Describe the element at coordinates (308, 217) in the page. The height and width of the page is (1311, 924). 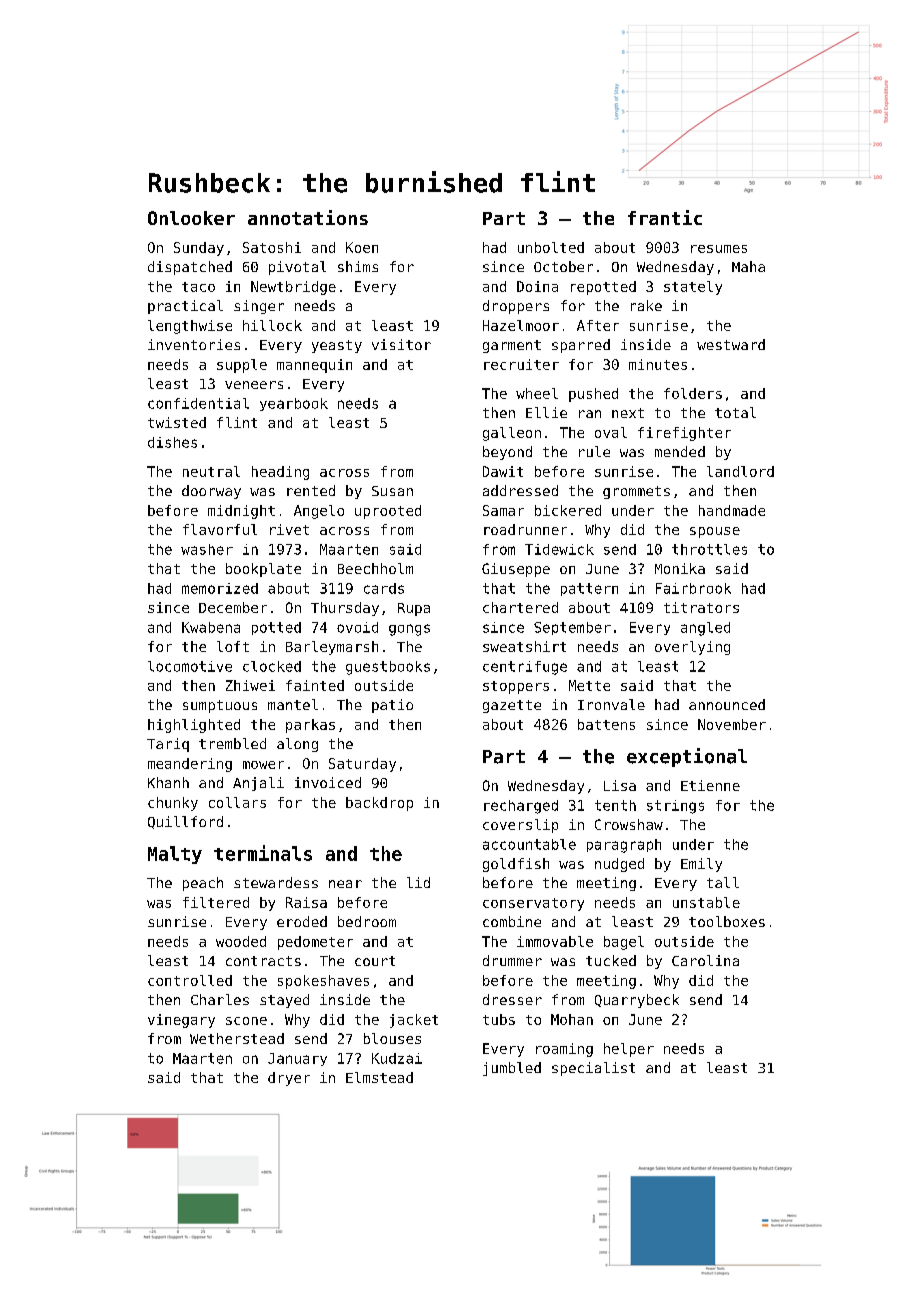
I see `annotations` at that location.
